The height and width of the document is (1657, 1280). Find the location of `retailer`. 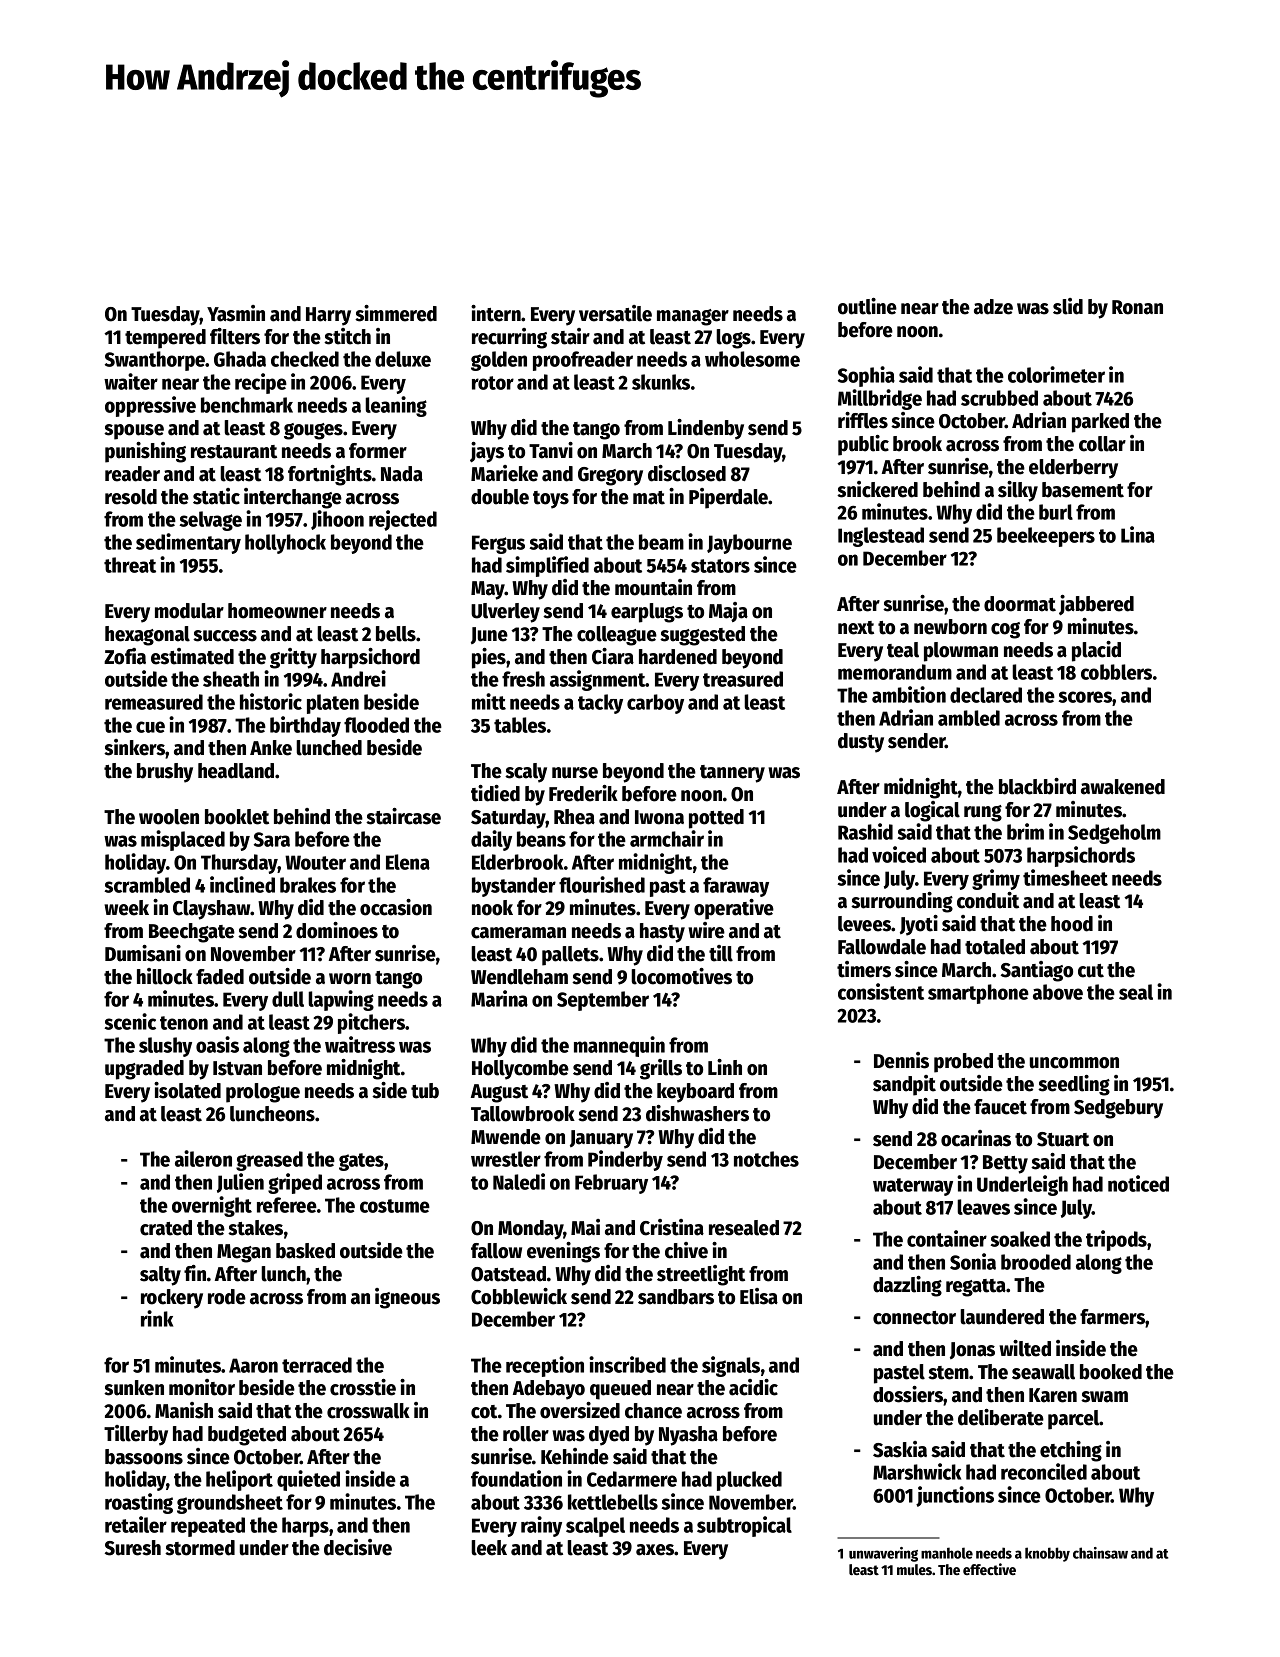

retailer is located at coordinates (136, 1524).
